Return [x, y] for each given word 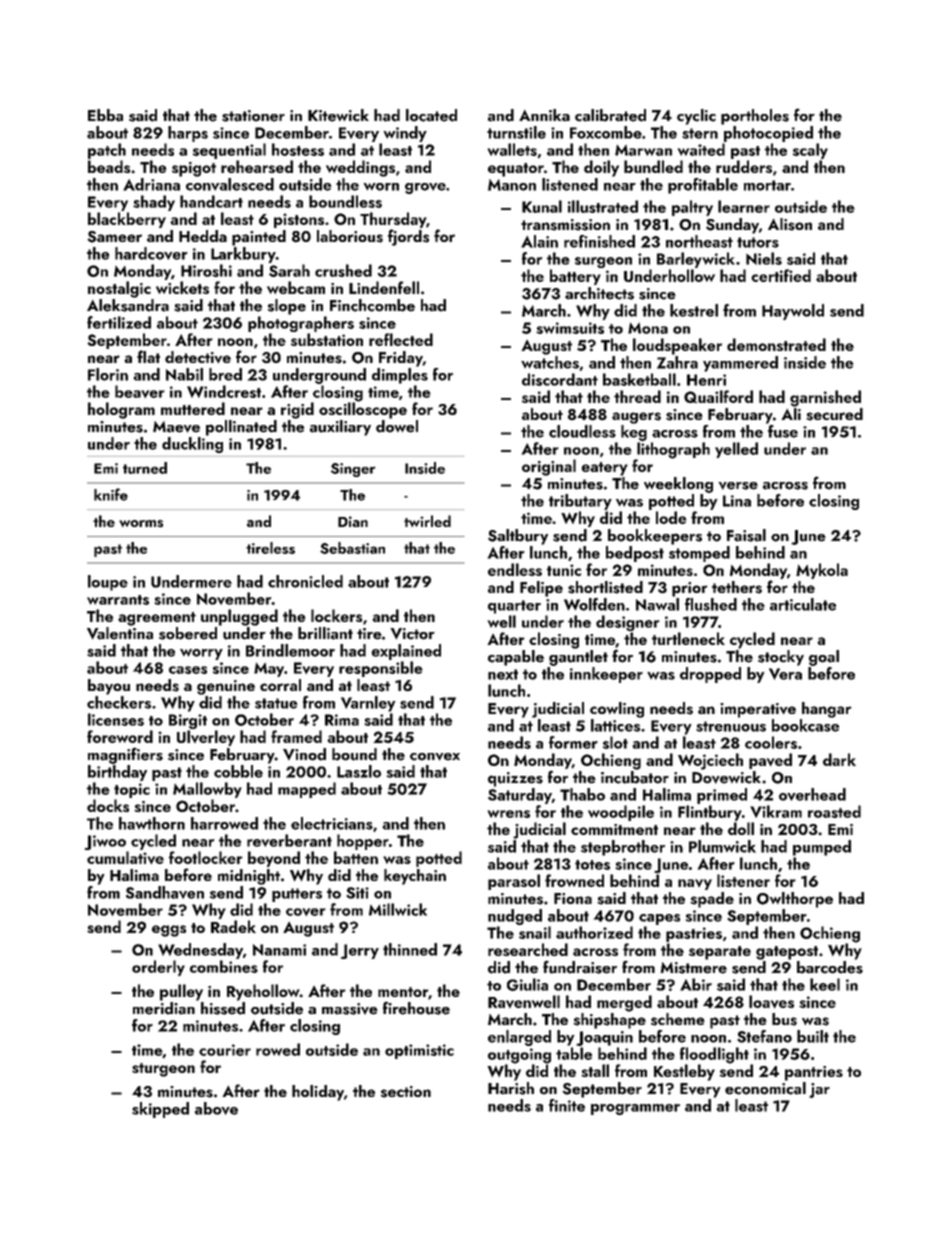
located [431, 115]
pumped [822, 848]
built [813, 1036]
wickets [182, 287]
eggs [169, 931]
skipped [160, 1110]
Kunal [542, 206]
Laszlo [359, 771]
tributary [580, 502]
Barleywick [696, 260]
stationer [253, 116]
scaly [810, 151]
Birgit [188, 721]
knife [111, 494]
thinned [410, 949]
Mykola [822, 571]
